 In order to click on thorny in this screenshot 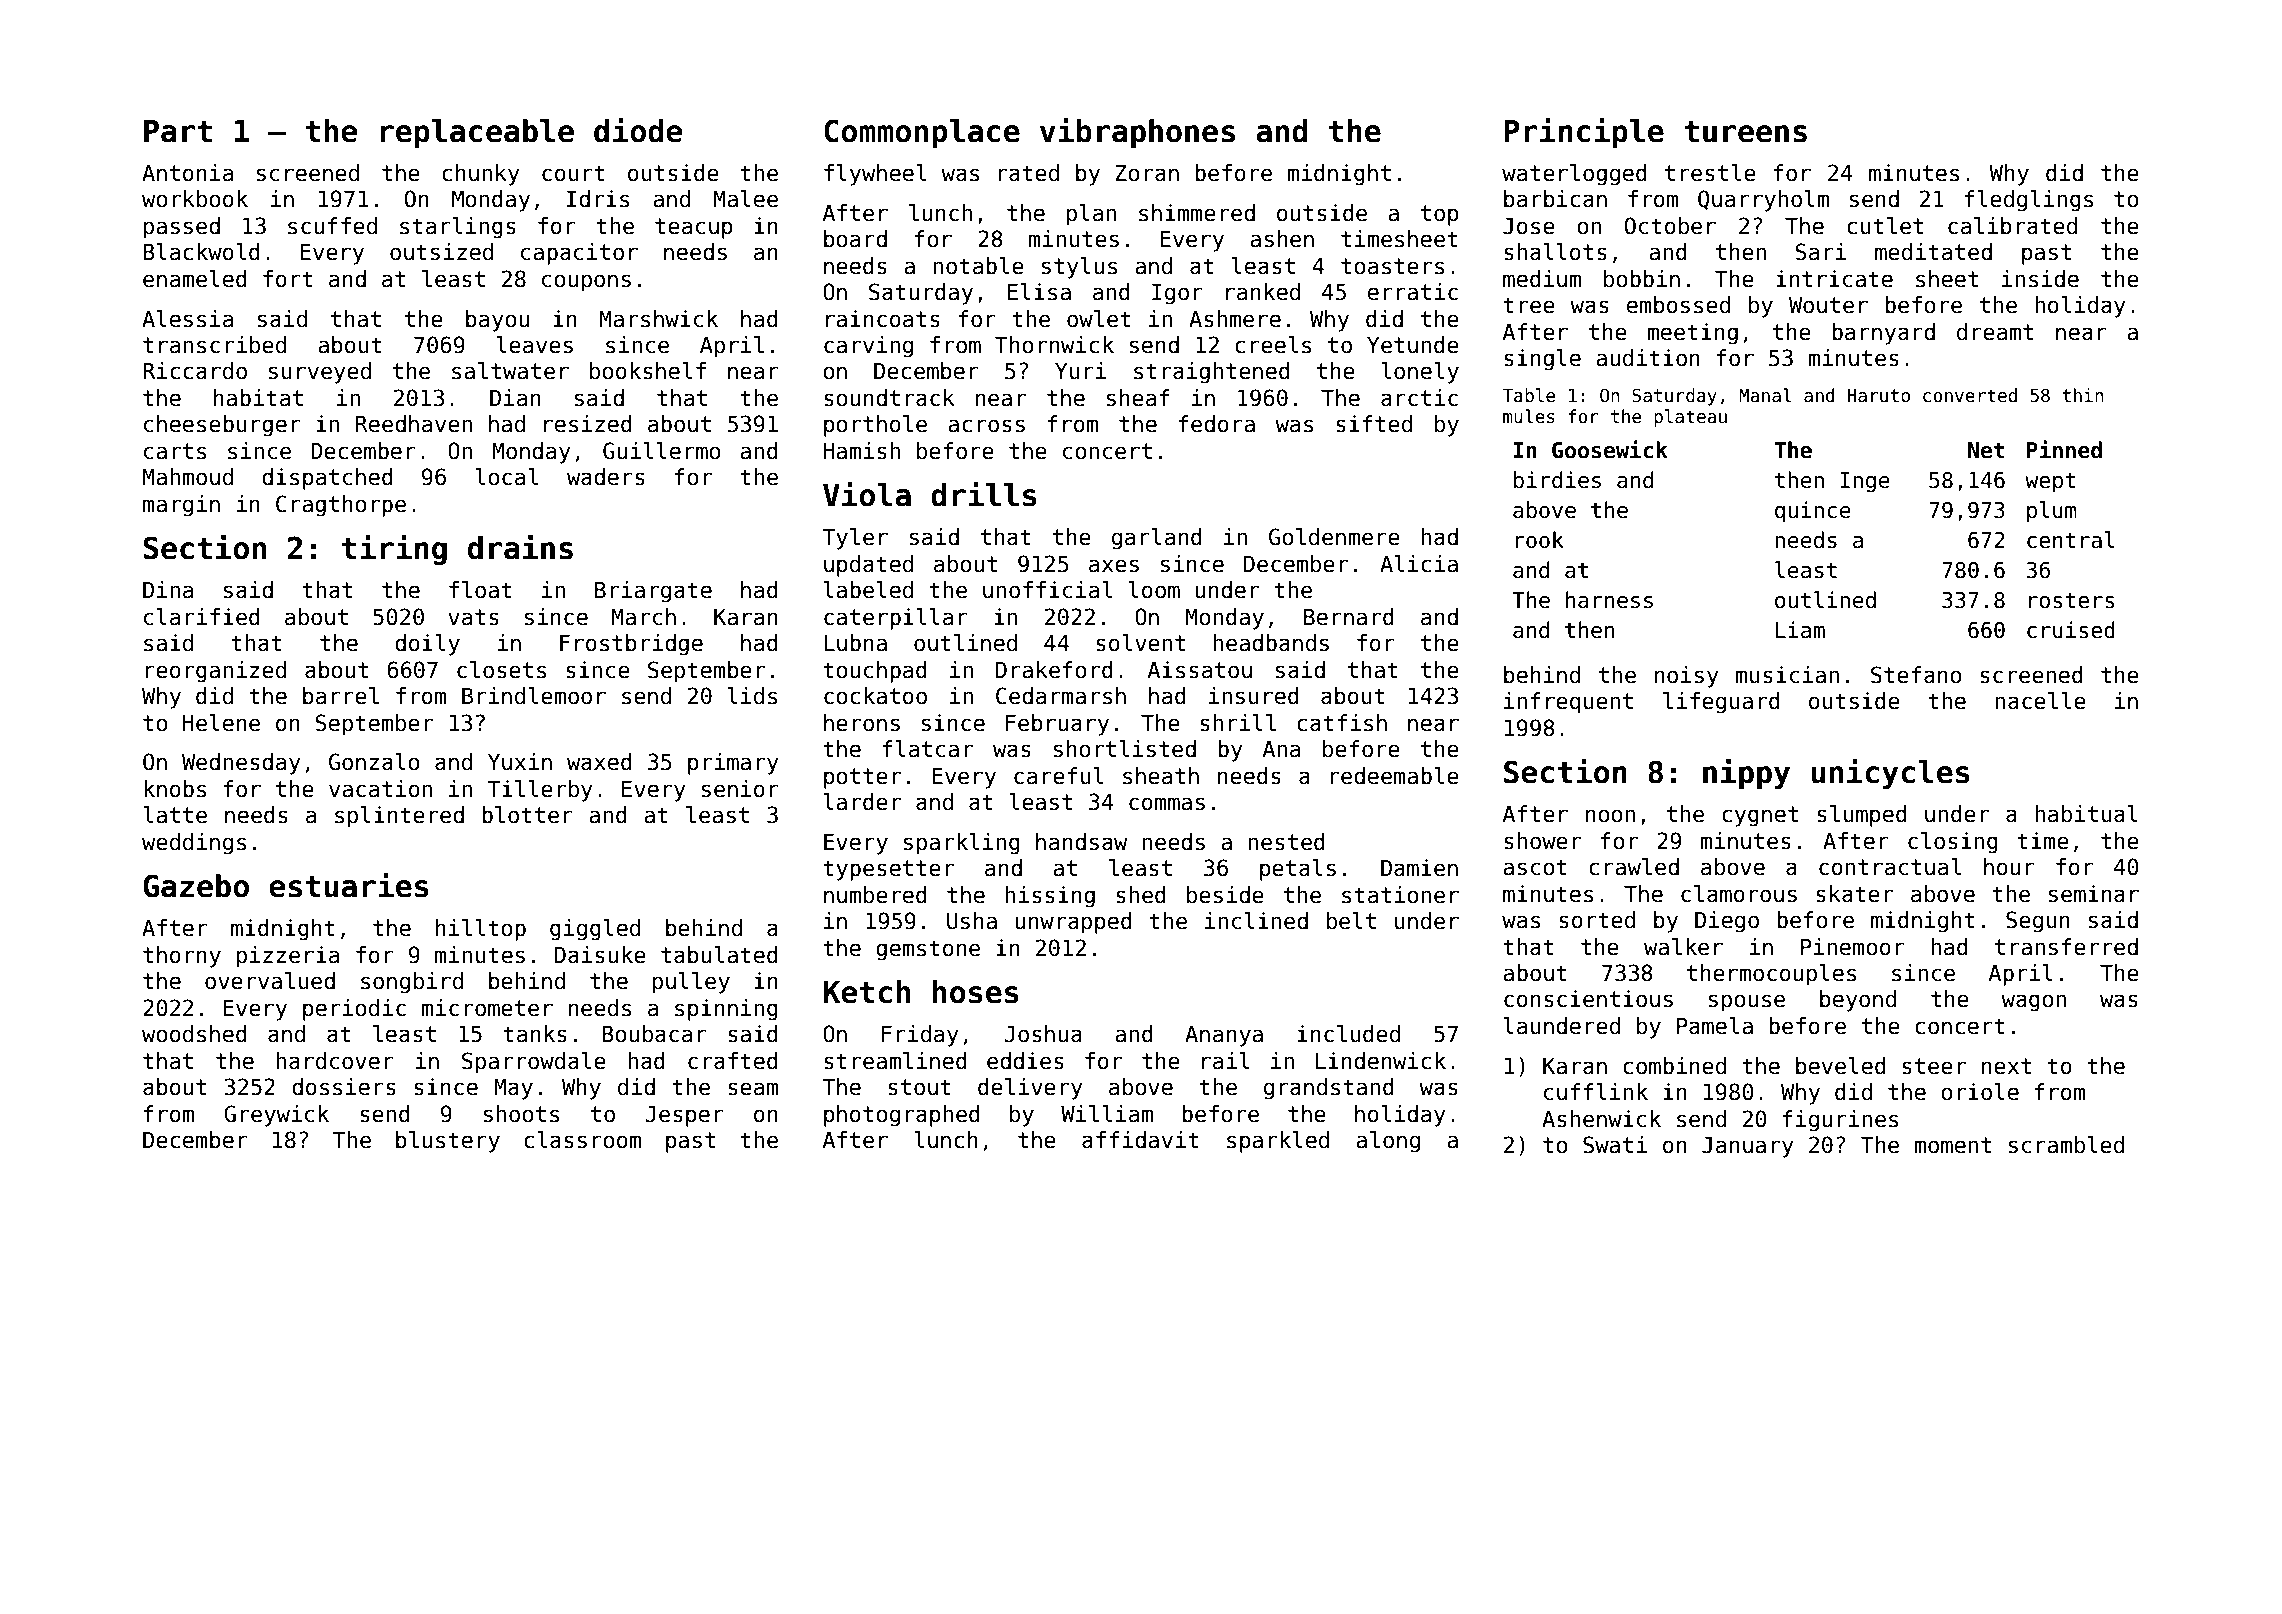, I will do `click(182, 957)`.
